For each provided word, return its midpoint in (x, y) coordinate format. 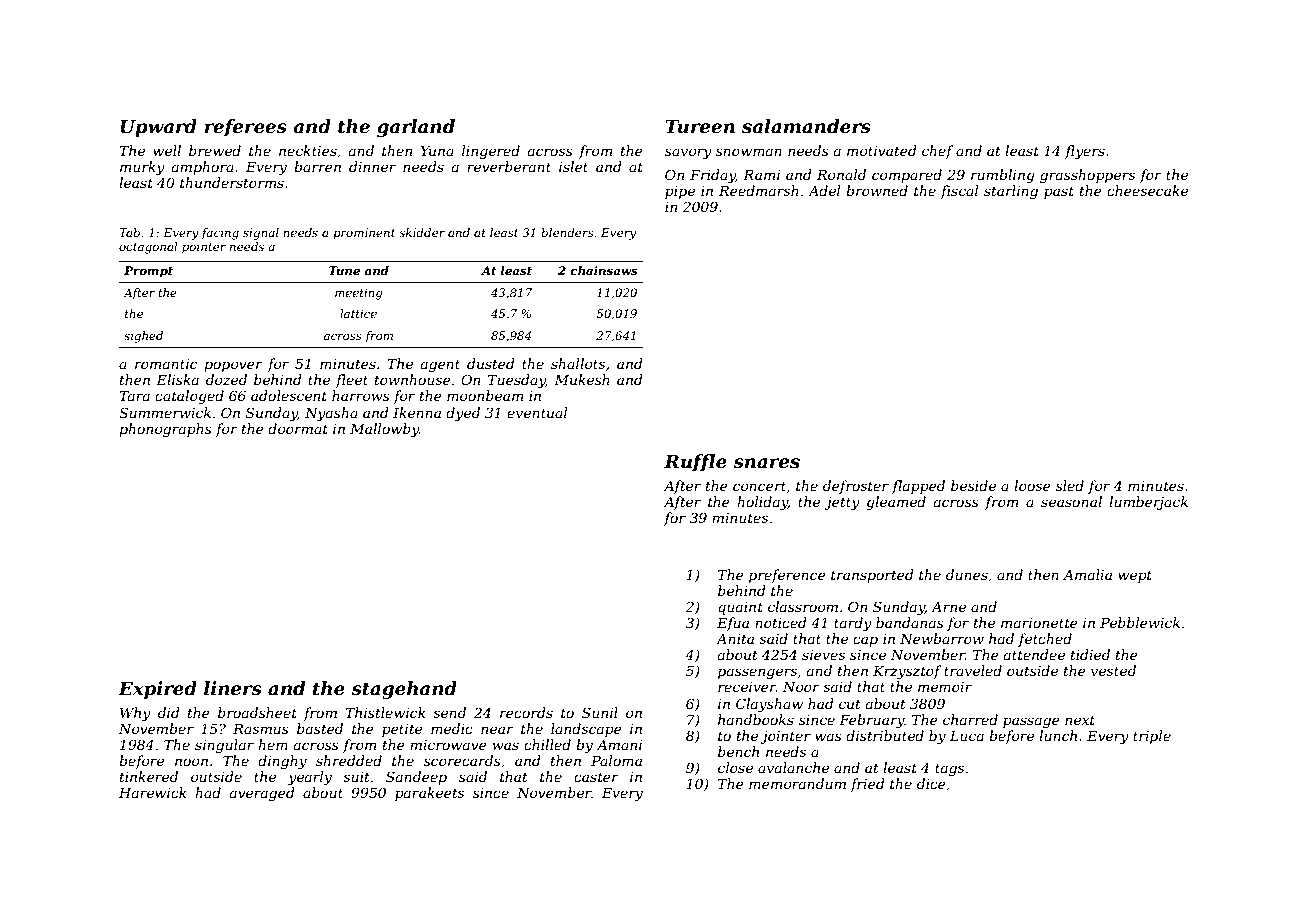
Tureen (700, 126)
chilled (547, 744)
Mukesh (582, 379)
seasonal (1071, 501)
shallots (578, 363)
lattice (358, 313)
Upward (159, 128)
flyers (1085, 152)
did (169, 712)
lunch (1058, 735)
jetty (842, 503)
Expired (157, 690)
